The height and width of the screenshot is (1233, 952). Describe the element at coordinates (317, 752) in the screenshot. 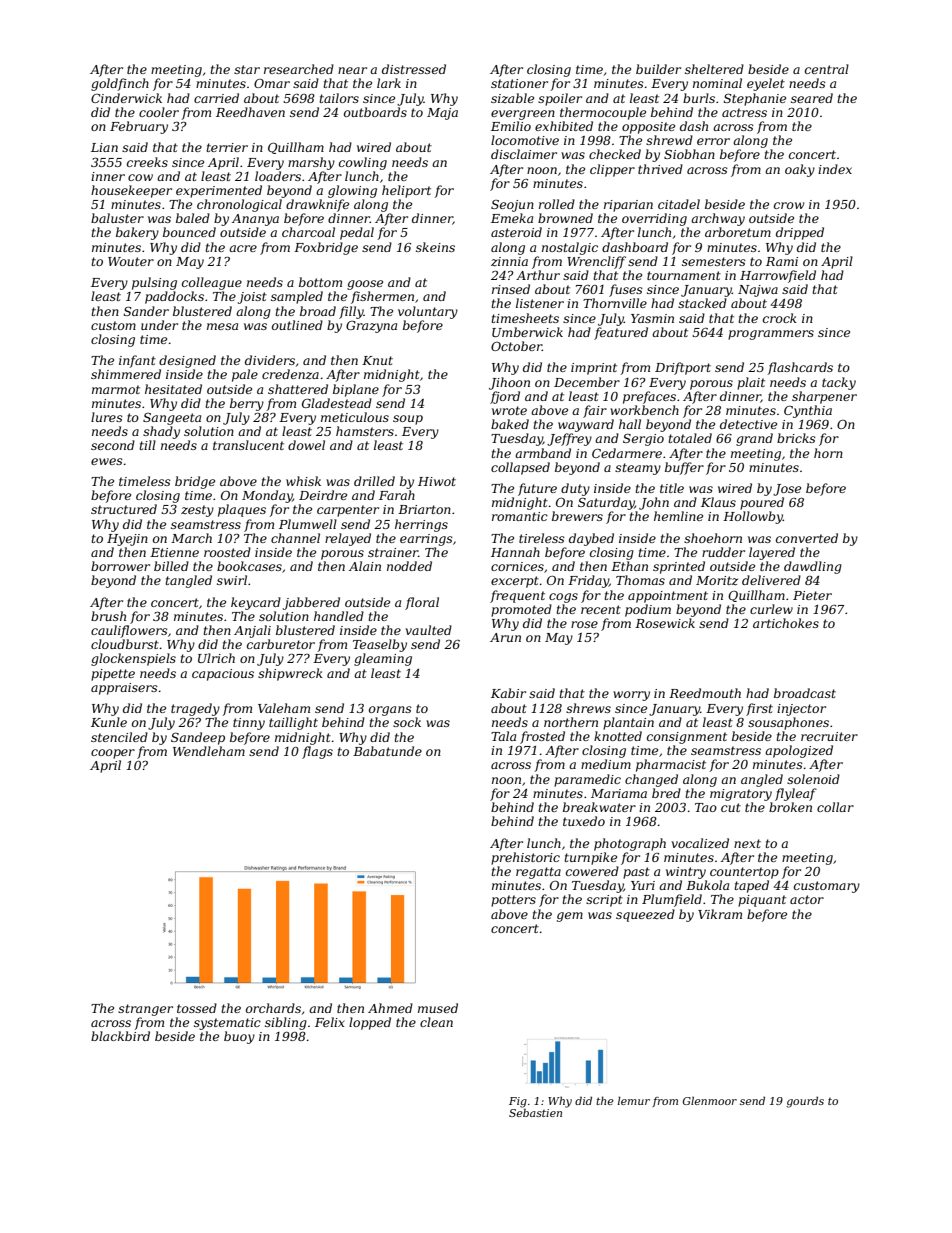

I see `flags` at that location.
